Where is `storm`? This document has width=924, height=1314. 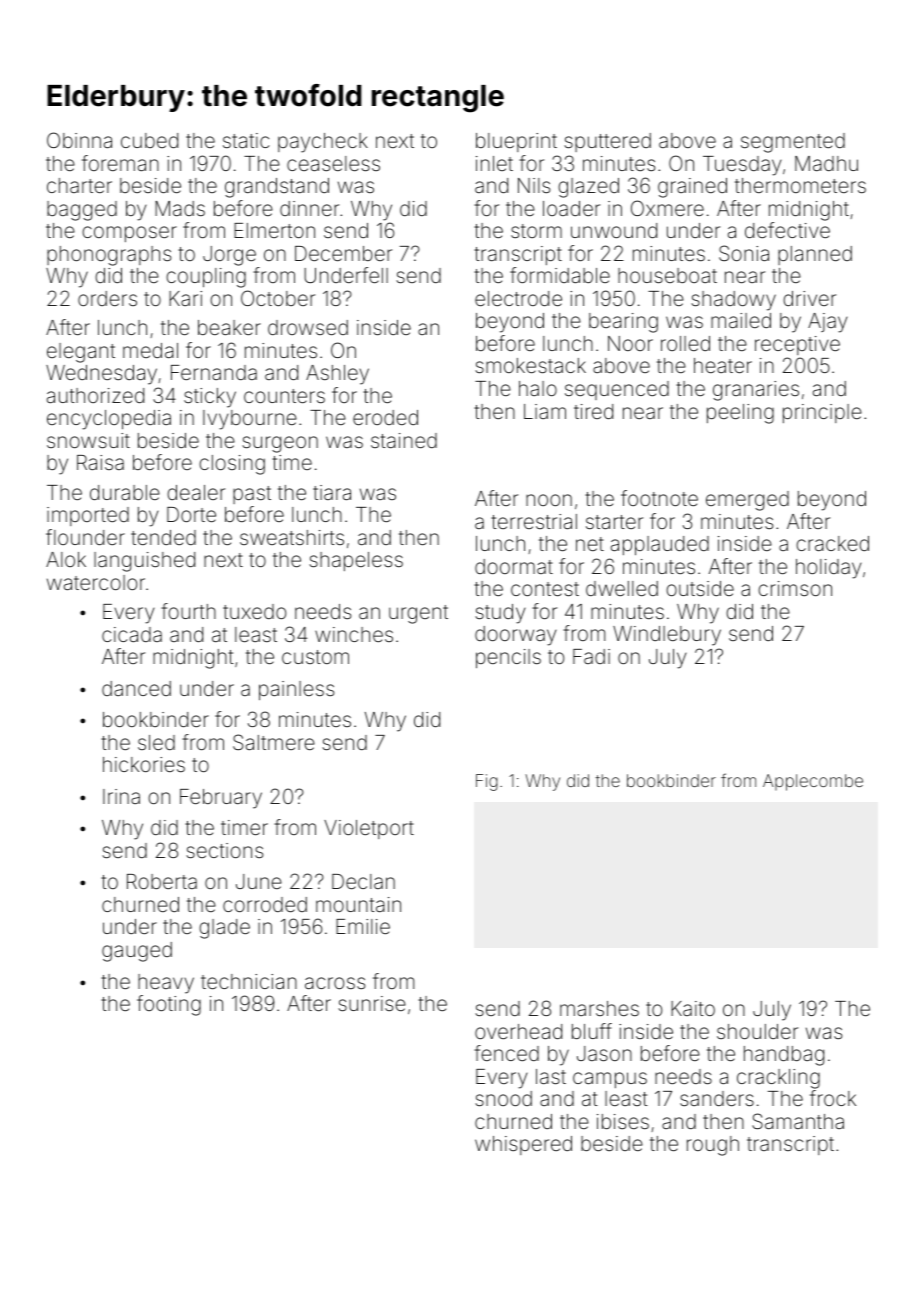 storm is located at coordinates (536, 231).
